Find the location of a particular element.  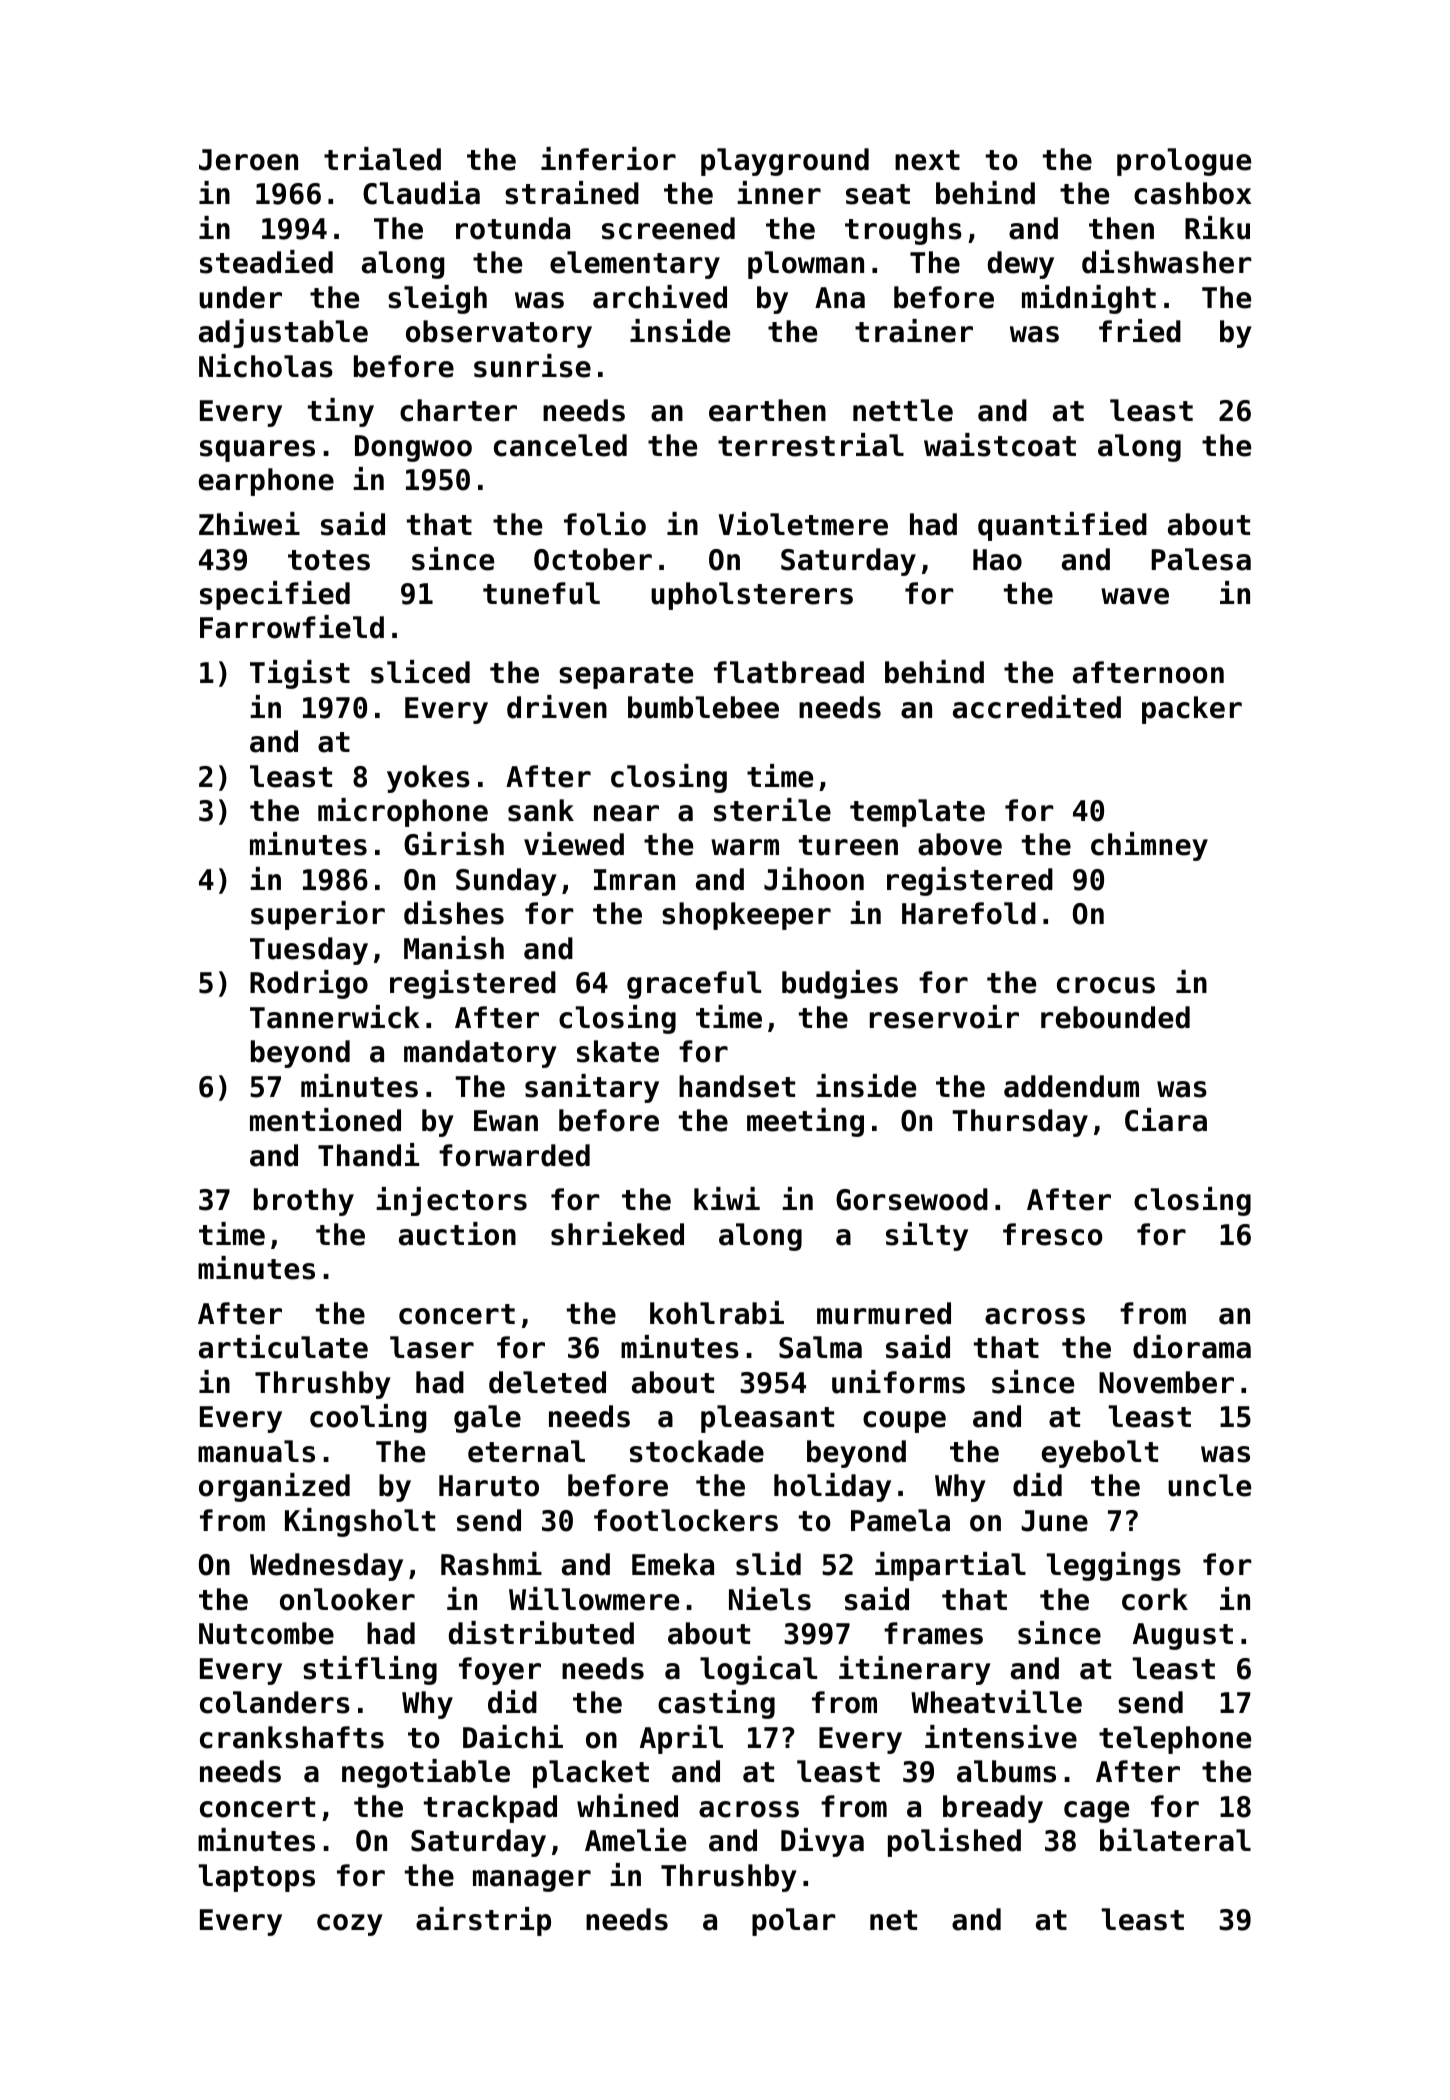

brothy is located at coordinates (304, 1202).
